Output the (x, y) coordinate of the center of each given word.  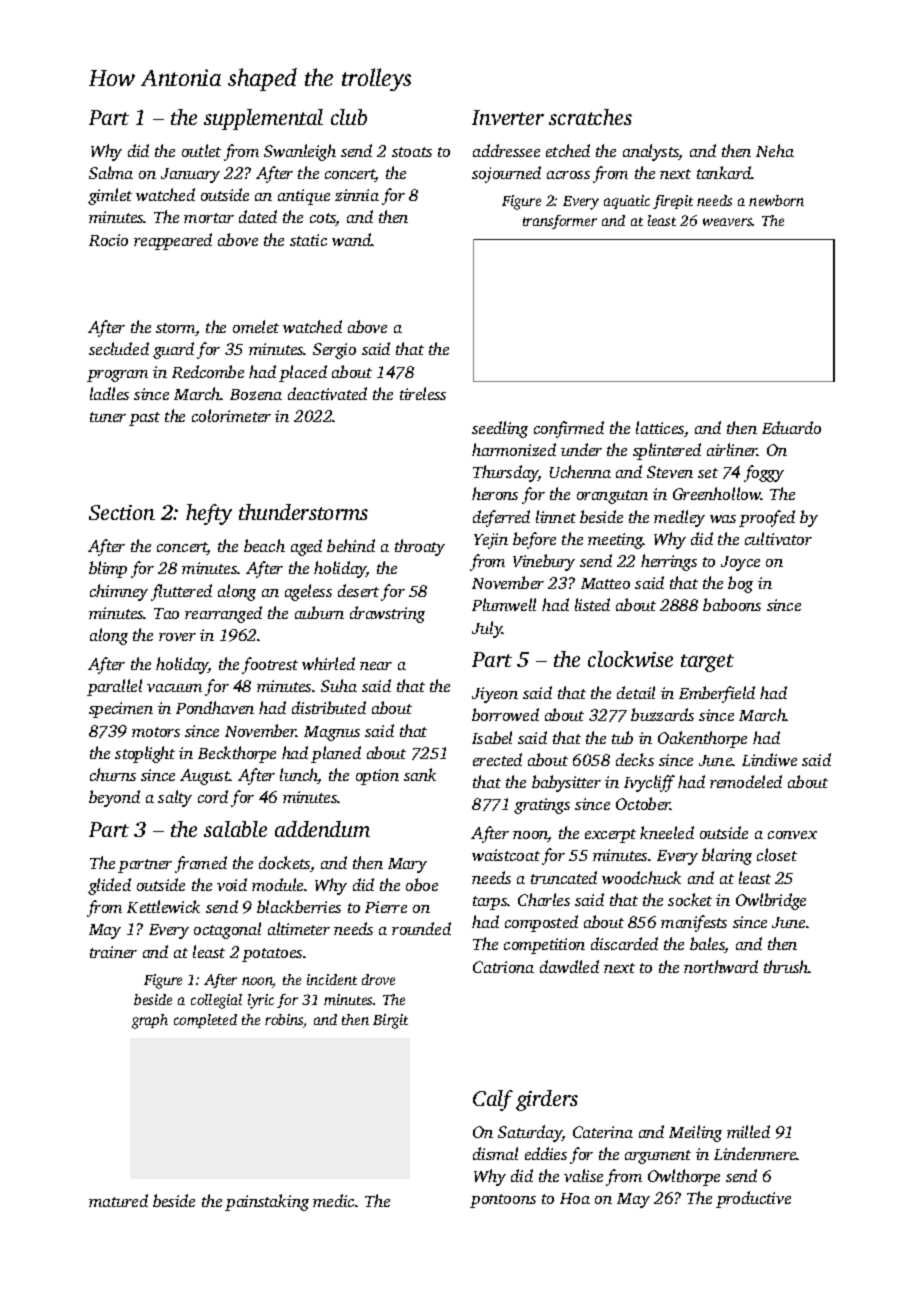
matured (118, 1200)
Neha (775, 150)
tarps (490, 903)
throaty (420, 547)
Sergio (334, 351)
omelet (256, 326)
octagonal (227, 930)
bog (740, 584)
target (707, 663)
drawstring (387, 614)
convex (792, 835)
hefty (209, 514)
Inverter (508, 117)
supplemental (263, 119)
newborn (776, 200)
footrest (270, 665)
